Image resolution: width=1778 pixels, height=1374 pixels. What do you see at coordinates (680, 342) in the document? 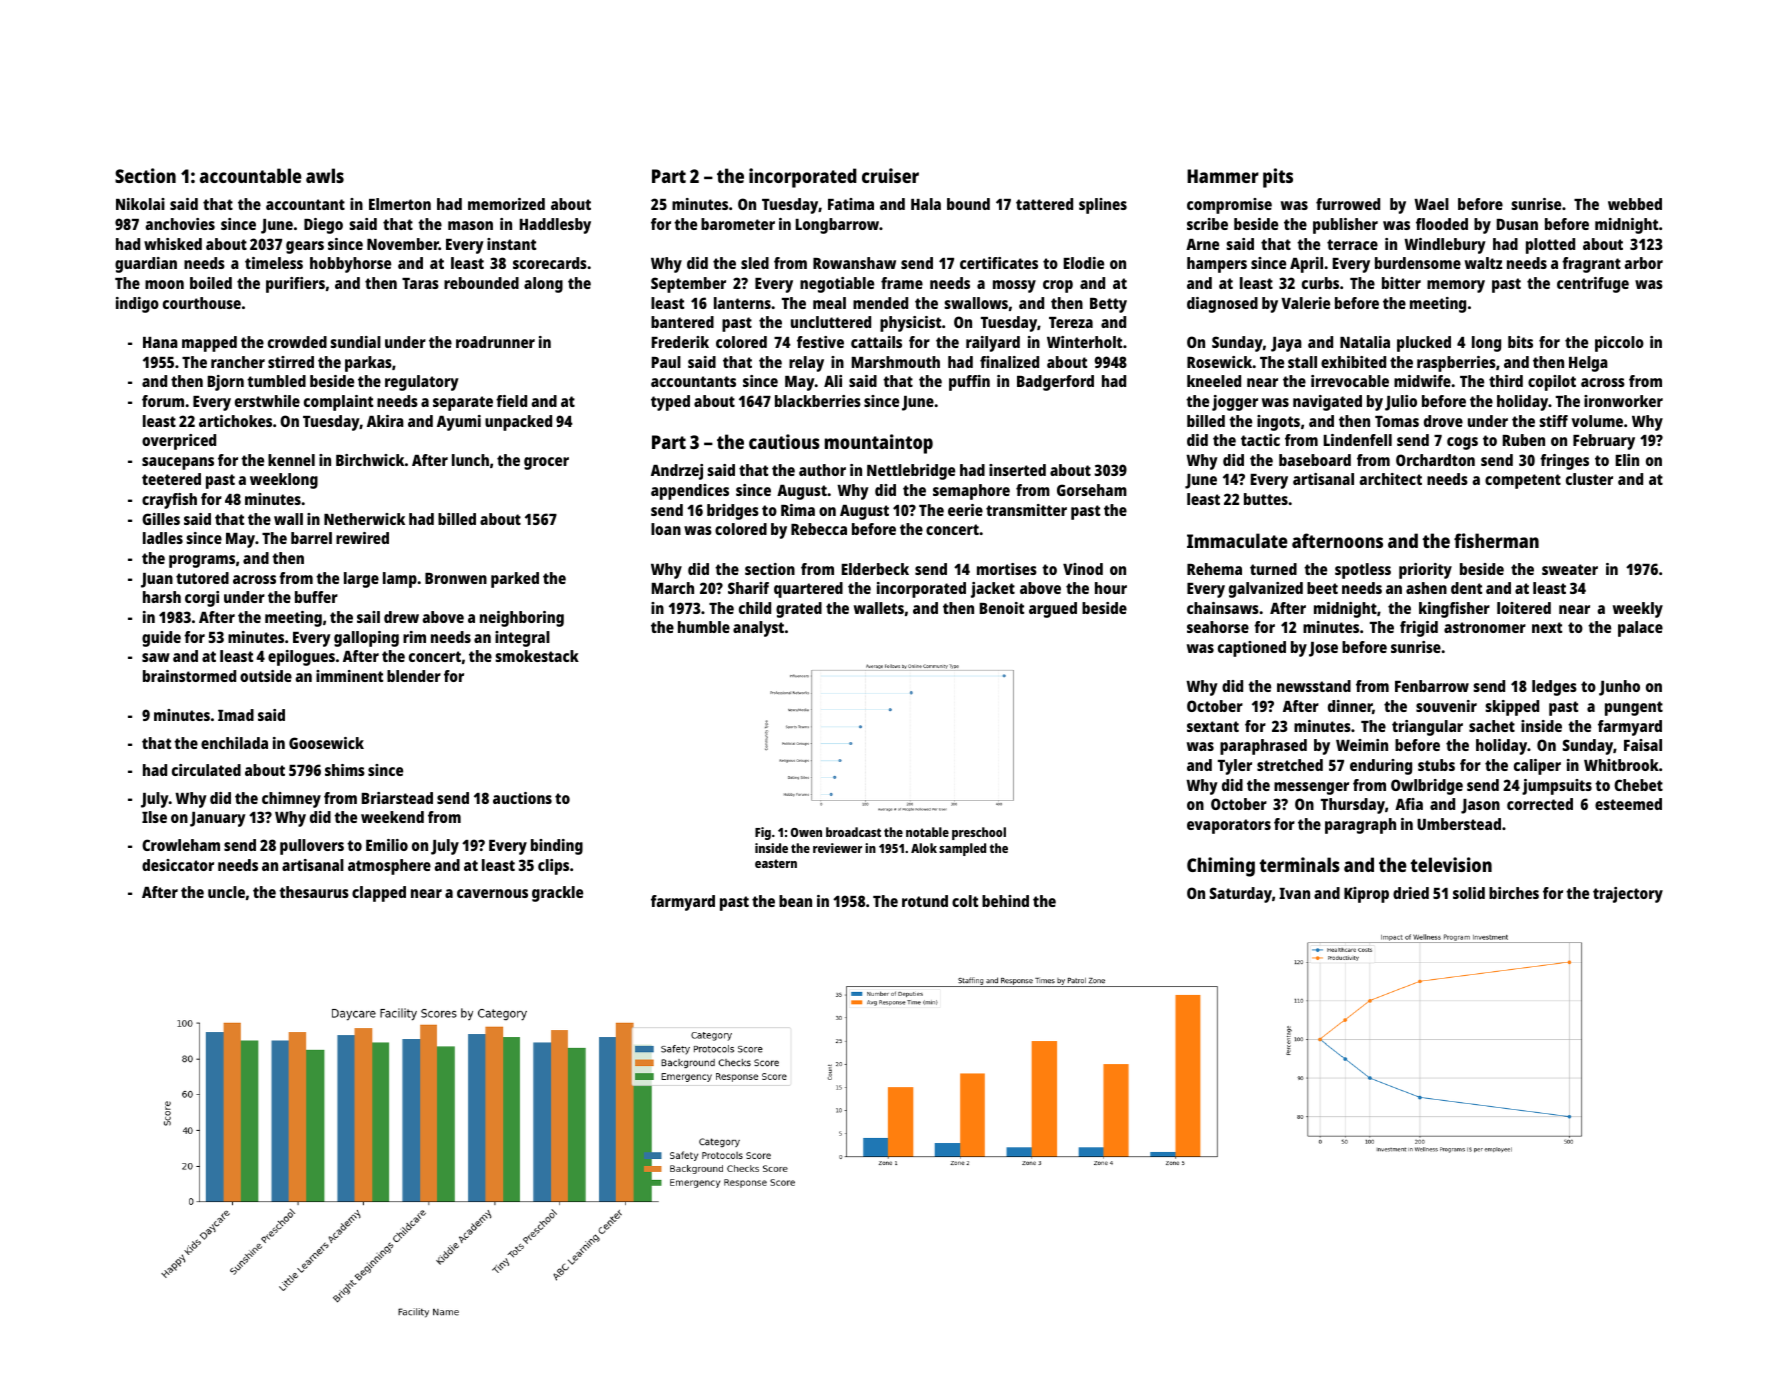
I see `Frederik` at bounding box center [680, 342].
